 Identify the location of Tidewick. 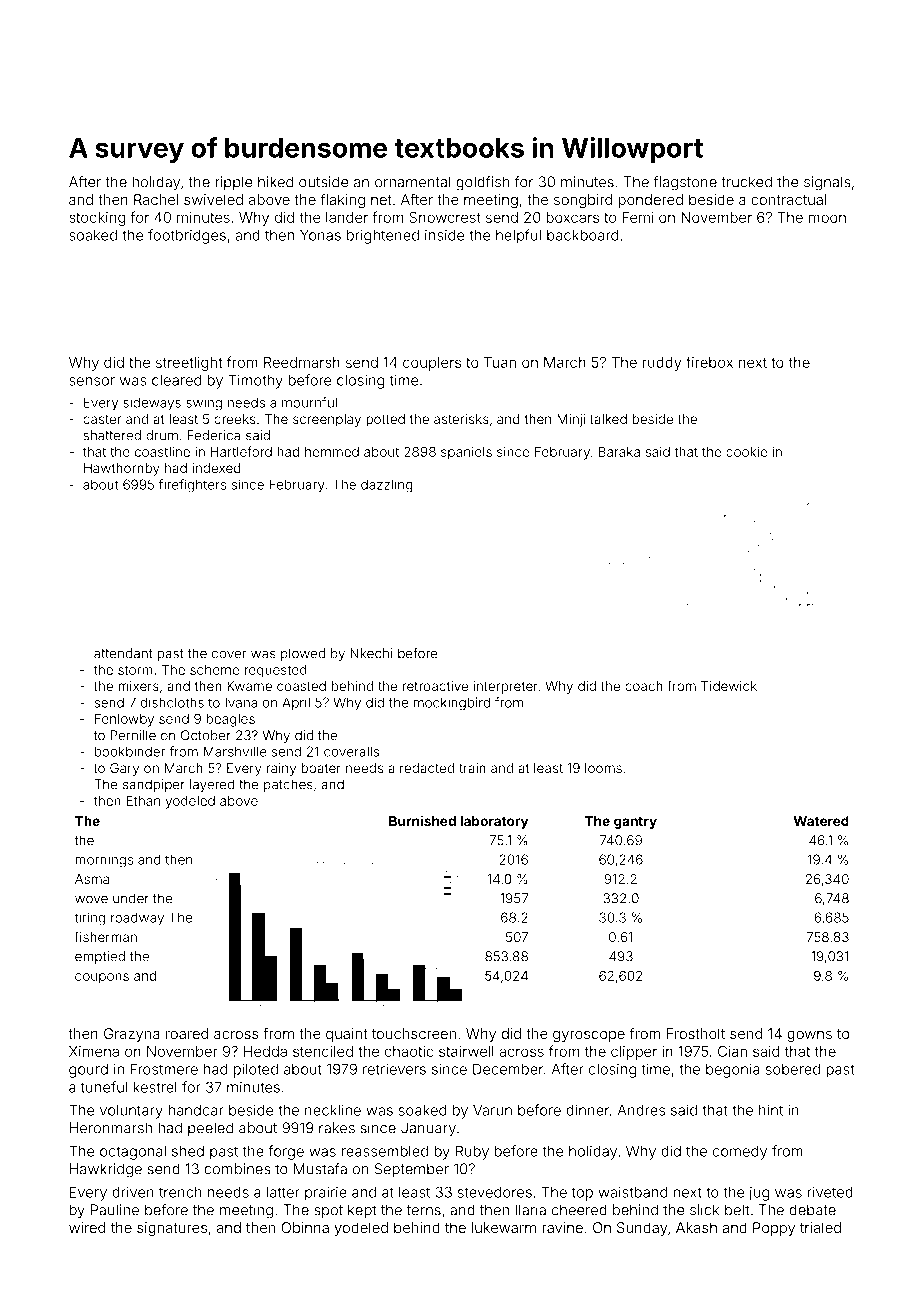
(729, 686).
